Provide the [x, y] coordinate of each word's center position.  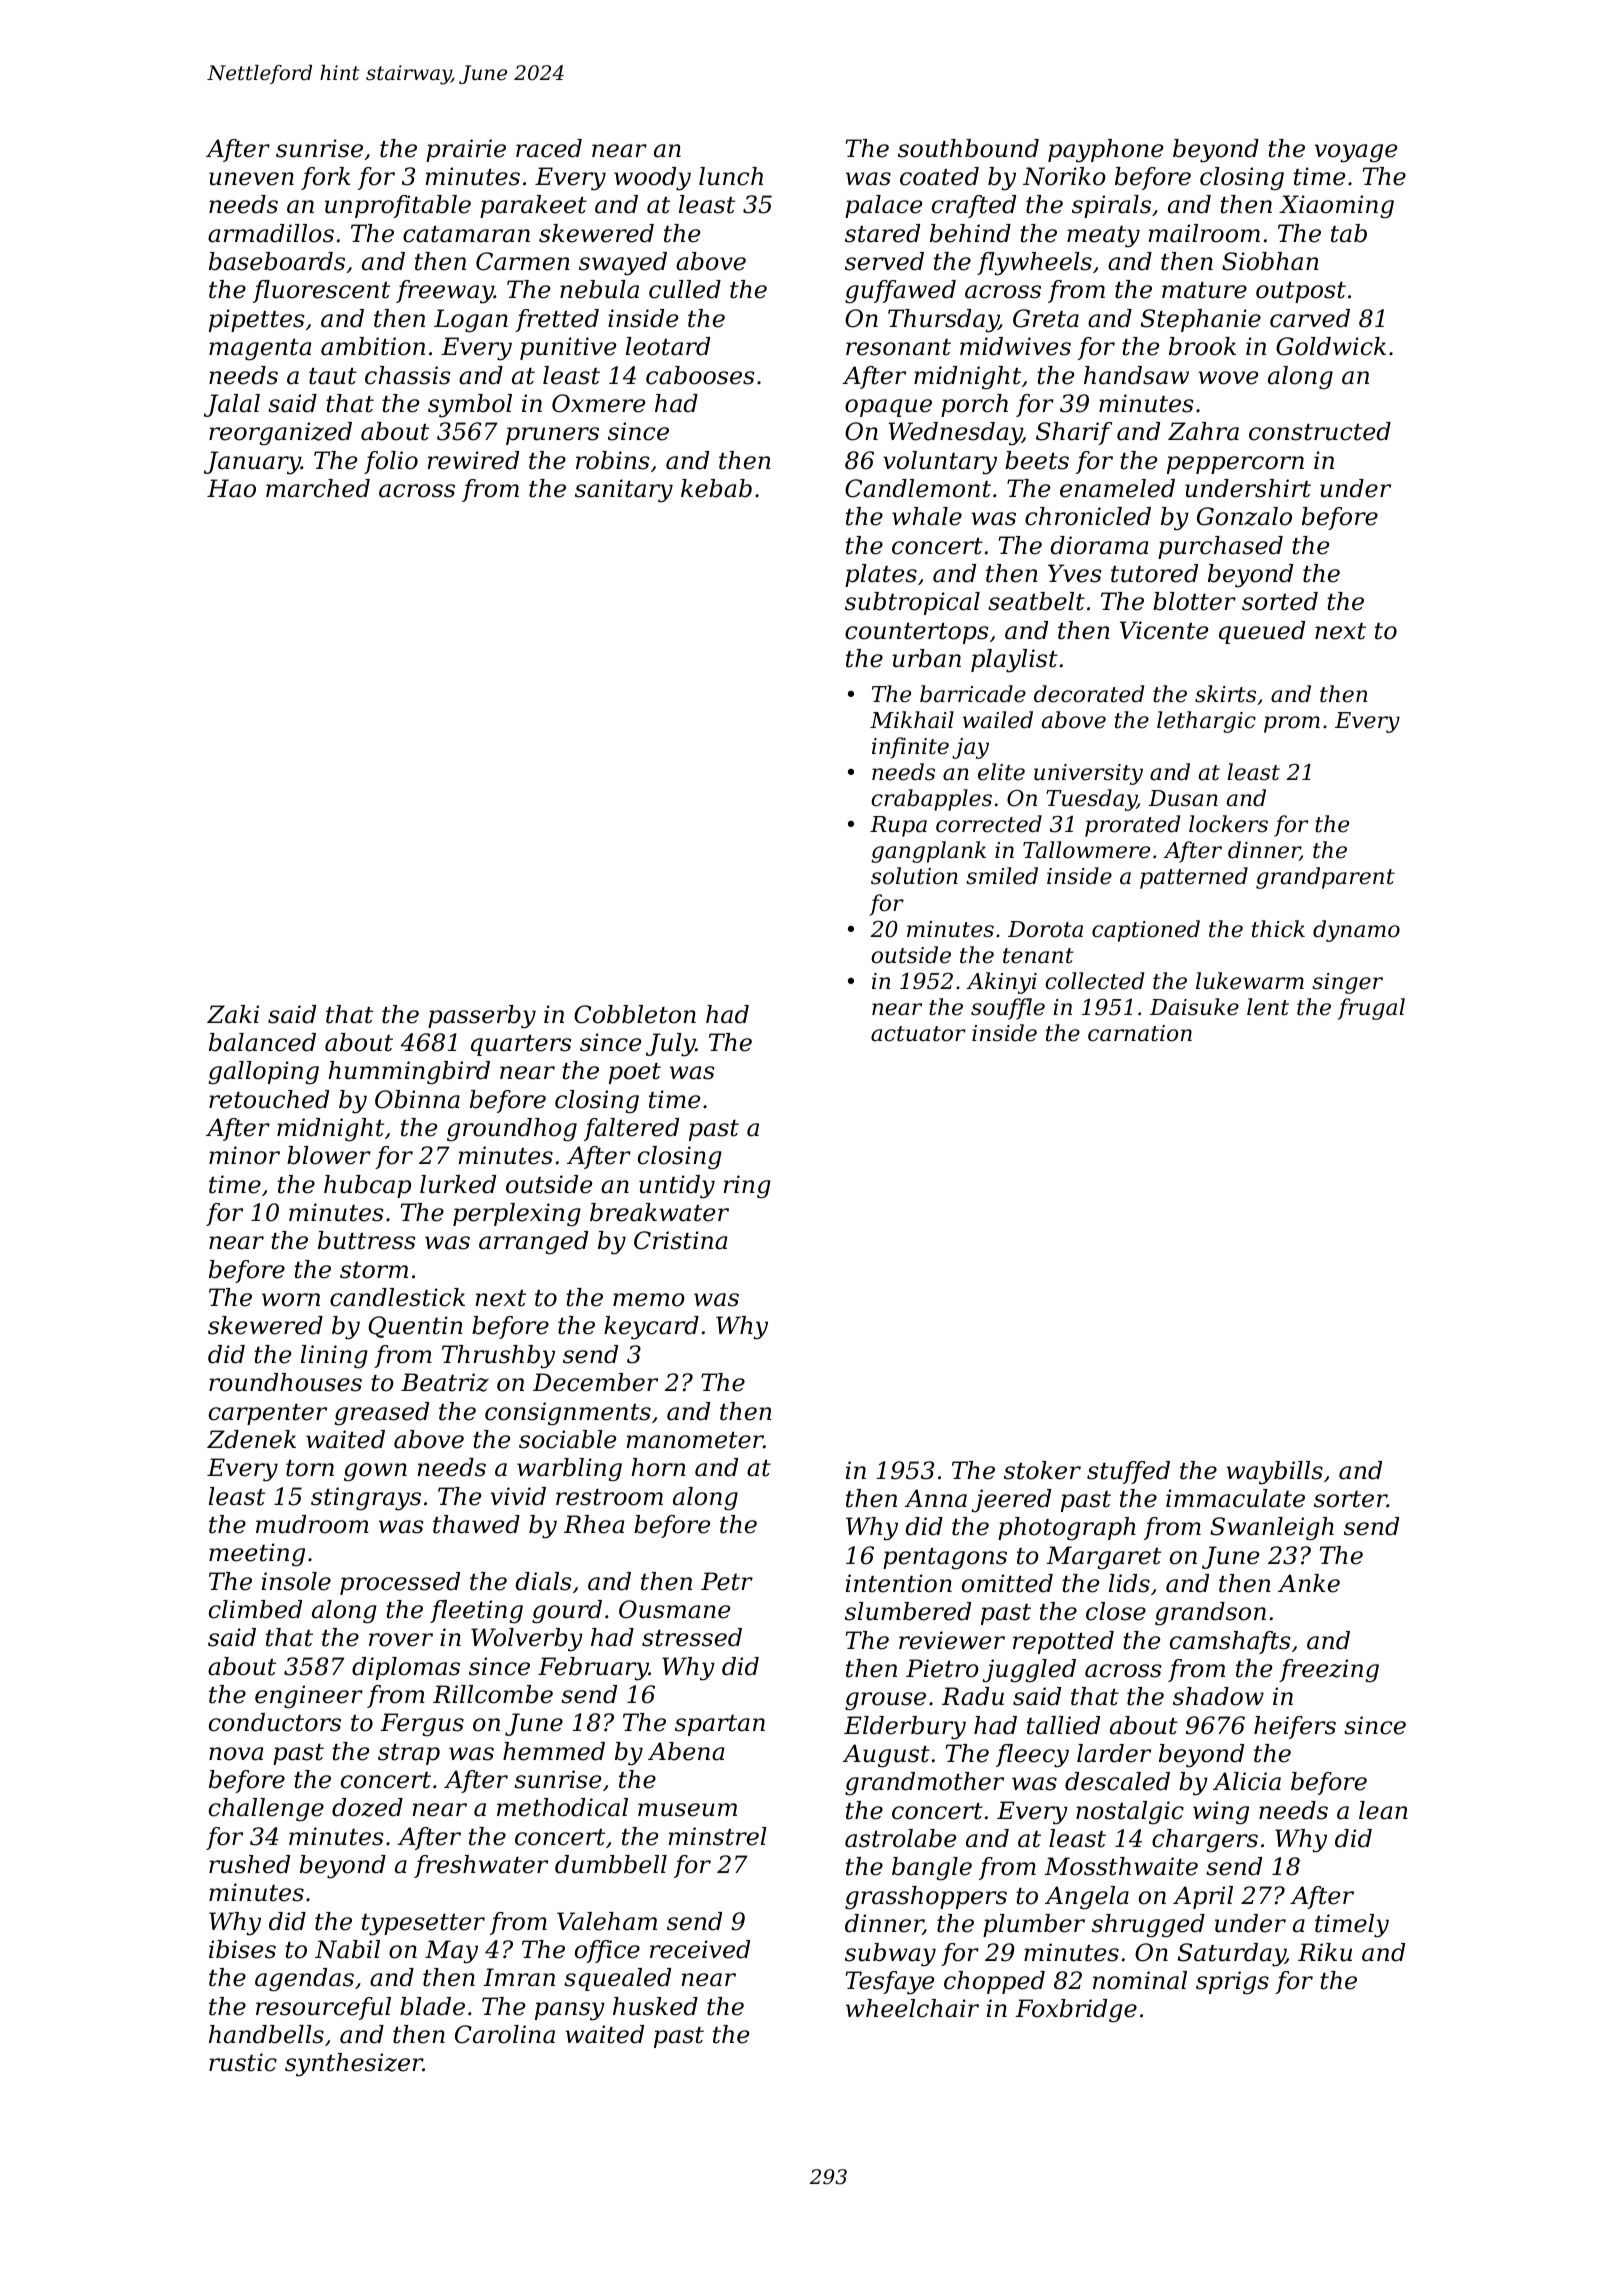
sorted [1280, 601]
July [670, 1045]
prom [1292, 724]
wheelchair [912, 2008]
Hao [231, 488]
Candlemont [918, 488]
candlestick [397, 1297]
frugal [1371, 1009]
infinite [910, 748]
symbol [470, 406]
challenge [266, 1810]
